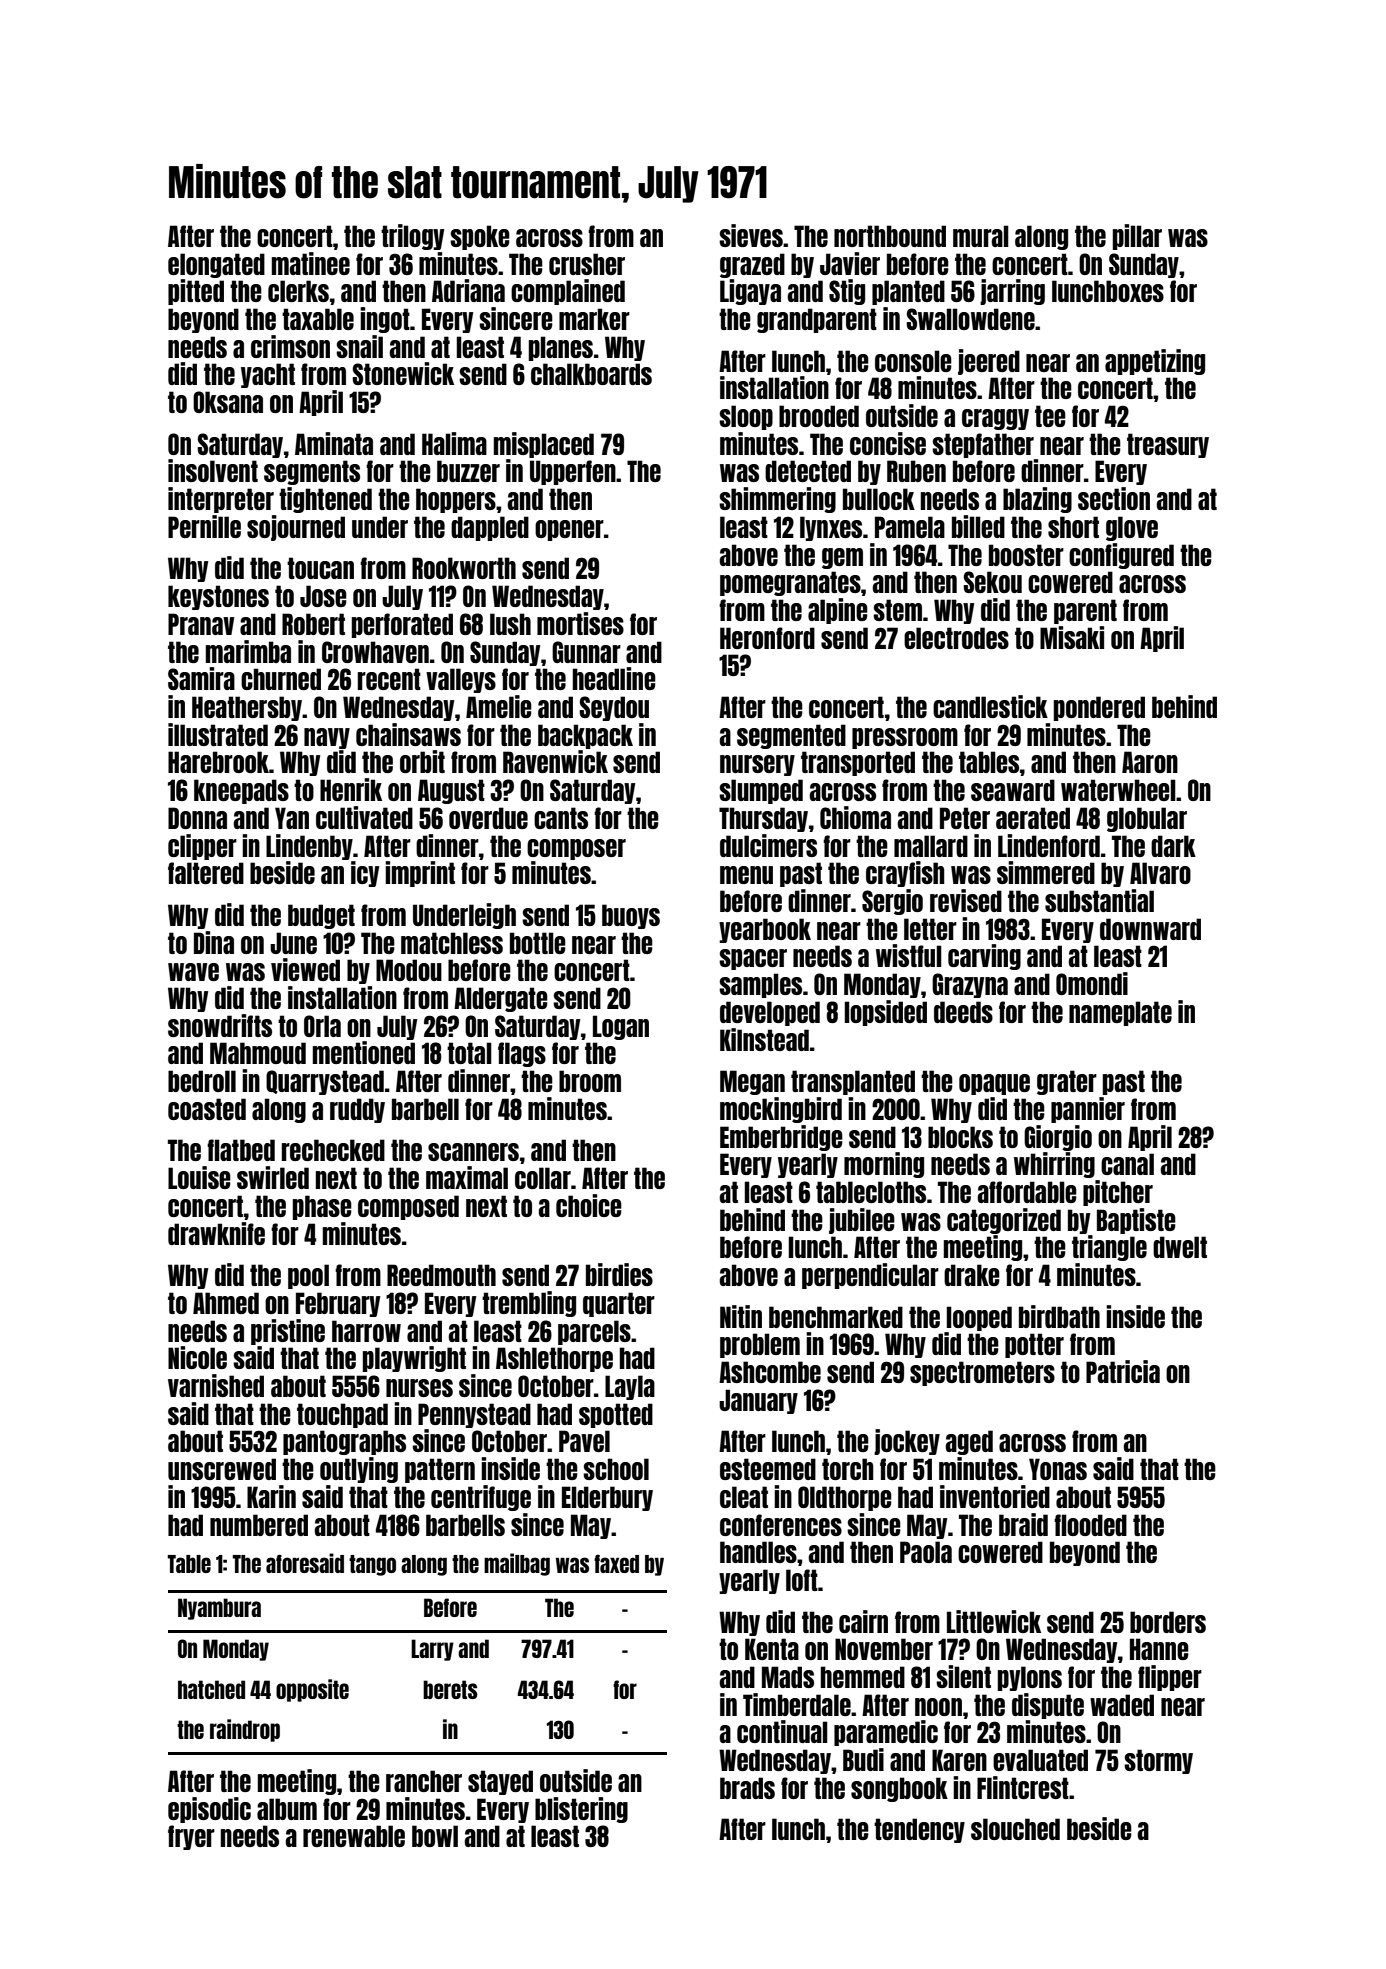 The width and height of the image is (1386, 1969). I want to click on Logan, so click(621, 1027).
